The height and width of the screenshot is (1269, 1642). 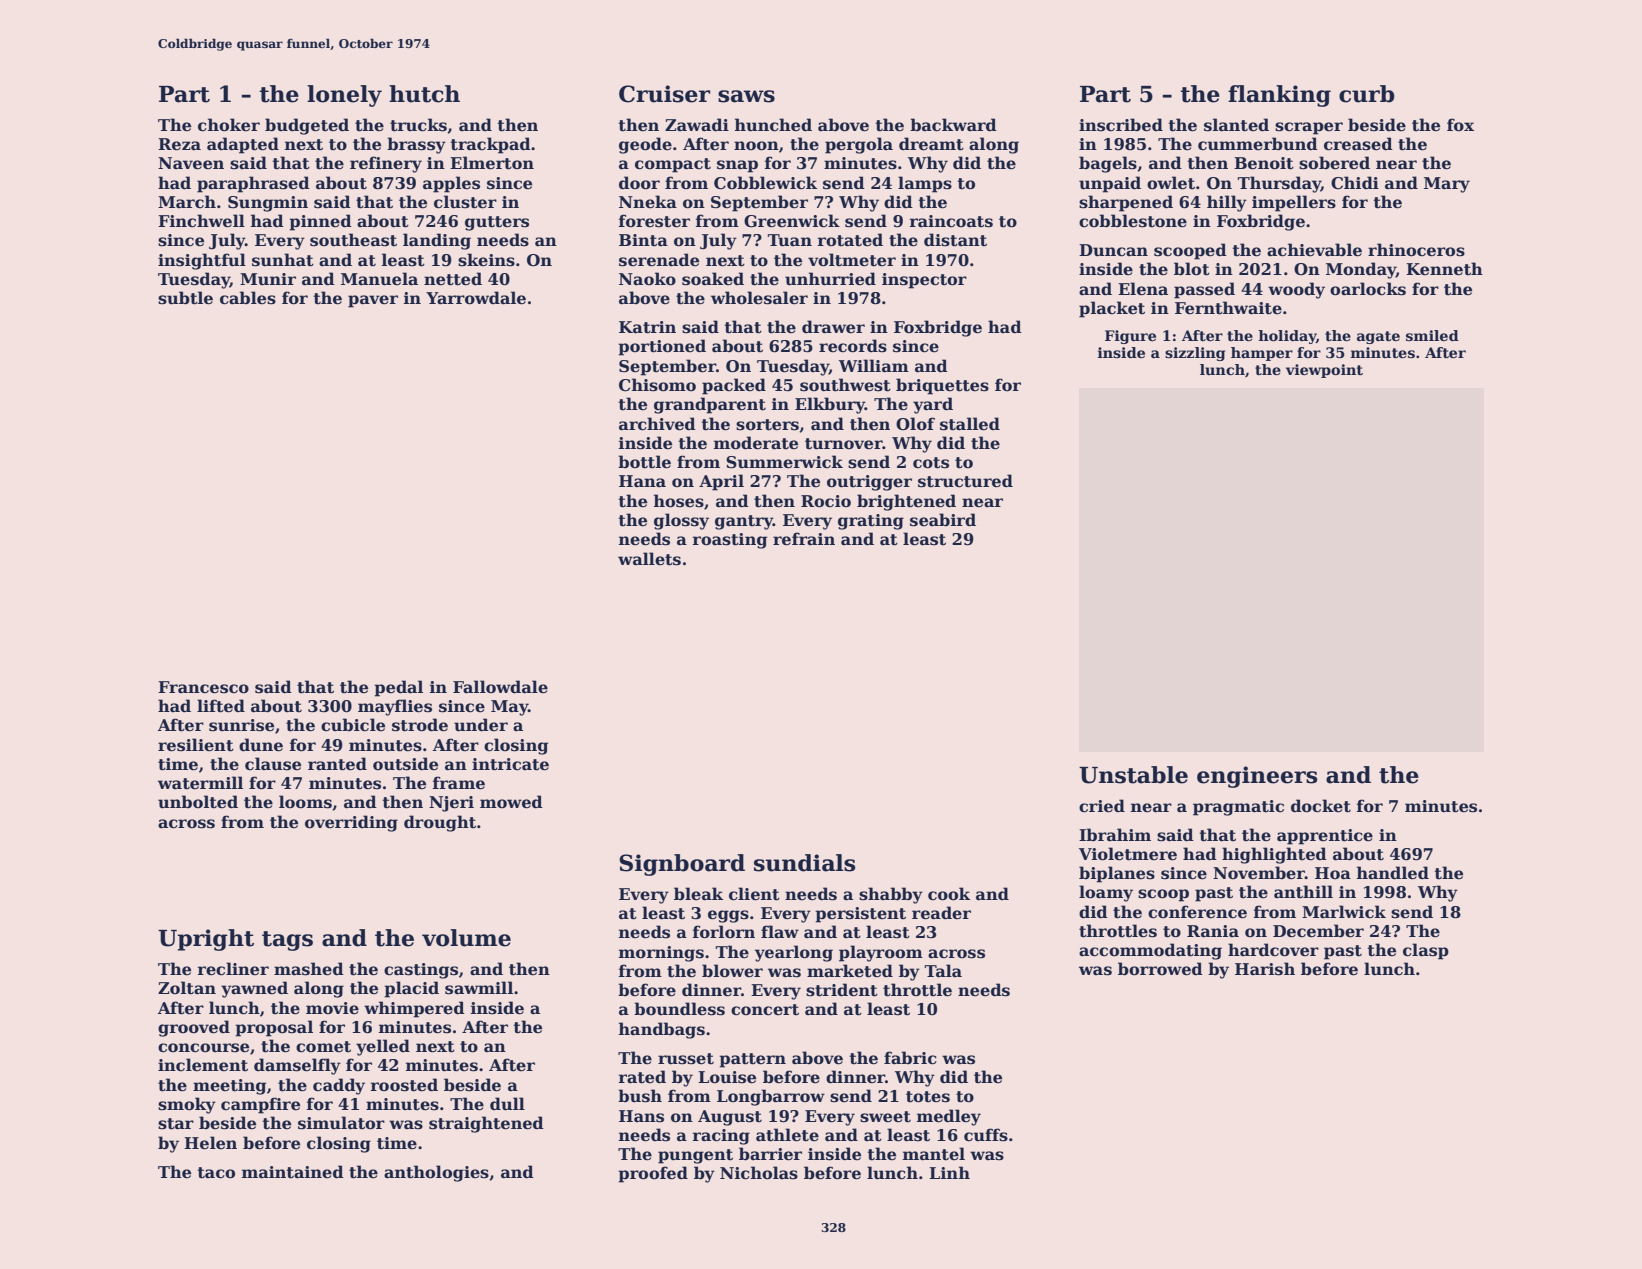 What do you see at coordinates (486, 1124) in the screenshot?
I see `straightened` at bounding box center [486, 1124].
